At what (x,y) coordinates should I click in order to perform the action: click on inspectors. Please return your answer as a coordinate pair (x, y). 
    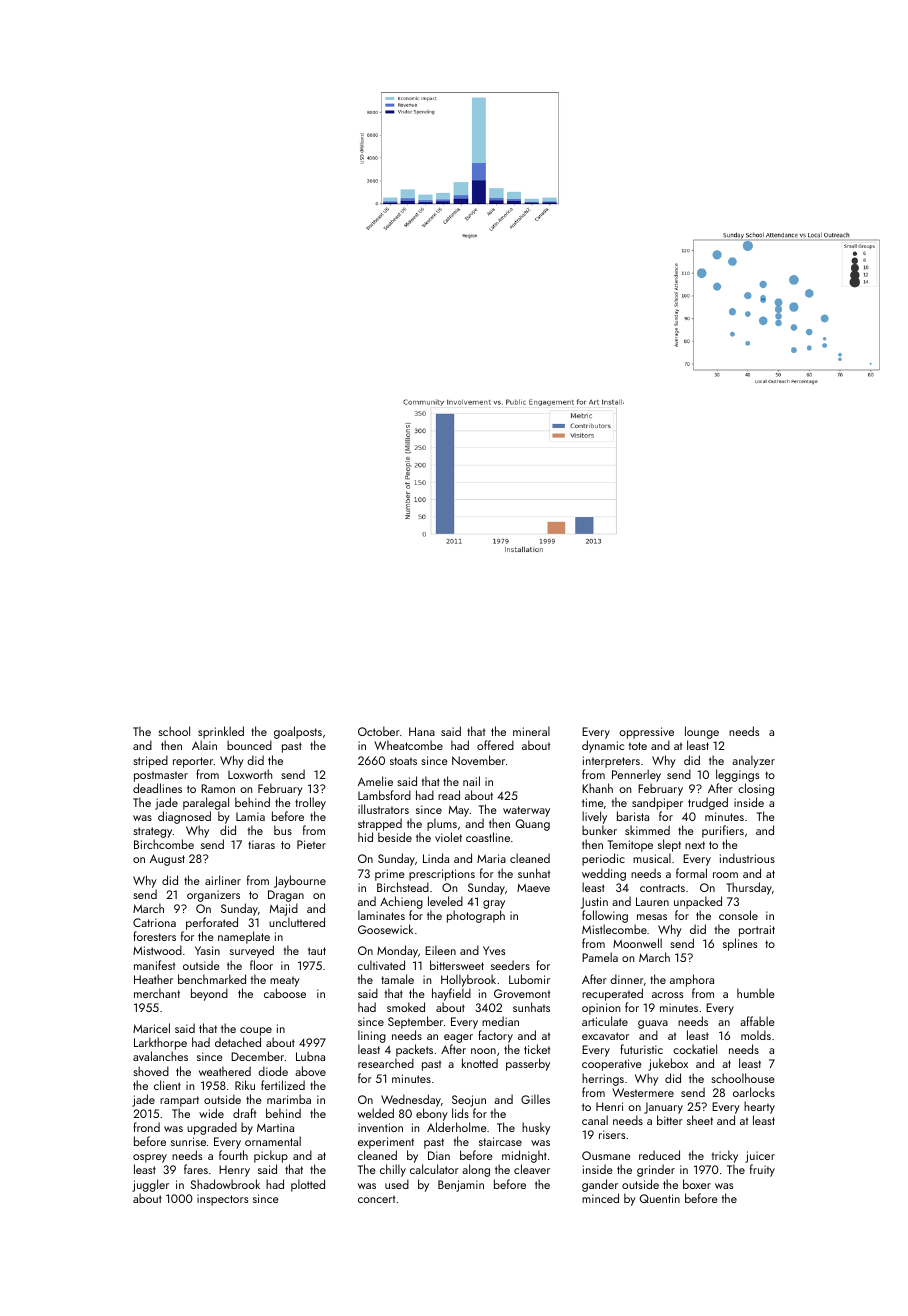
    Looking at the image, I should click on (222, 1200).
